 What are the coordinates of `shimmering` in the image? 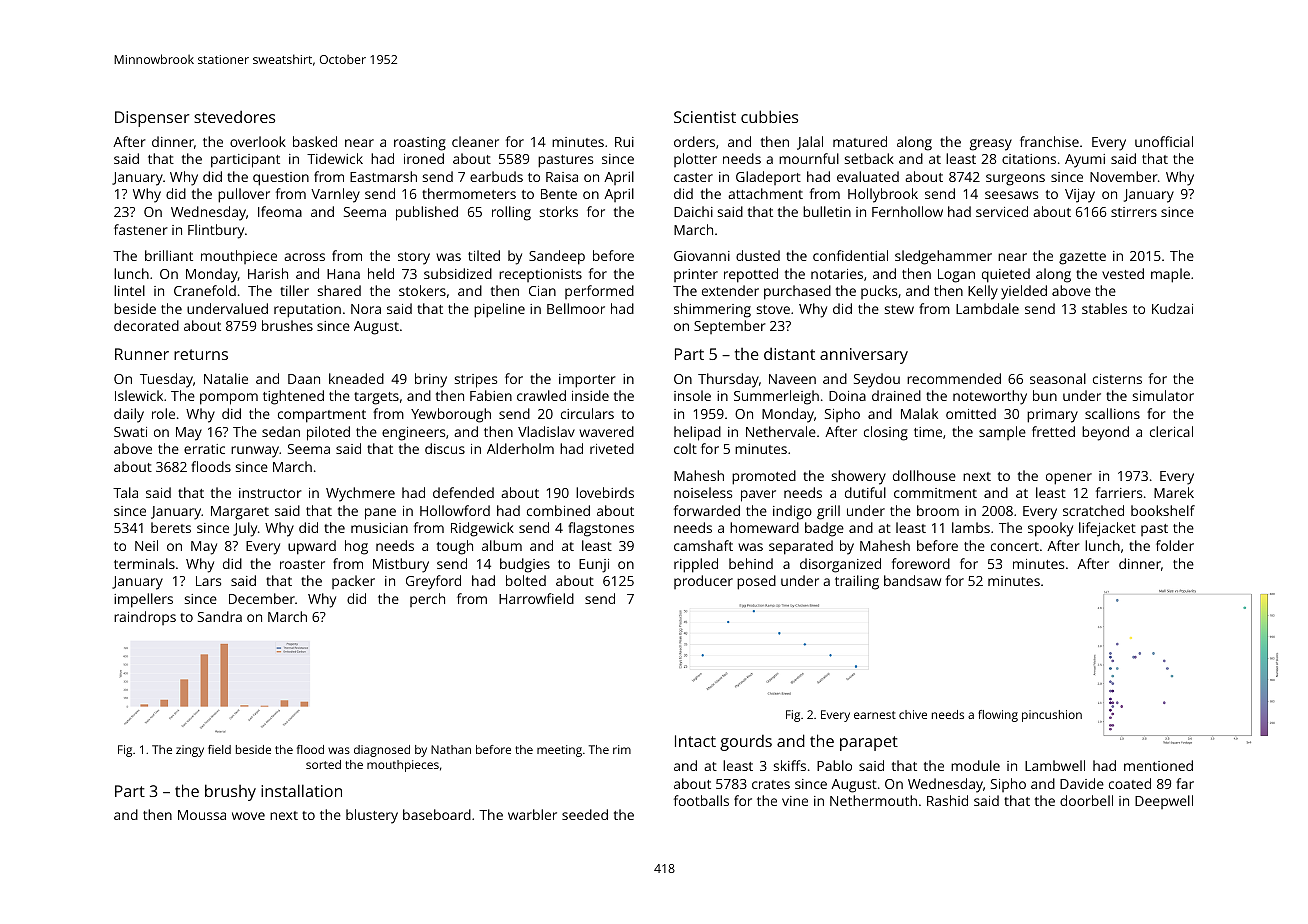 It's located at (712, 310).
